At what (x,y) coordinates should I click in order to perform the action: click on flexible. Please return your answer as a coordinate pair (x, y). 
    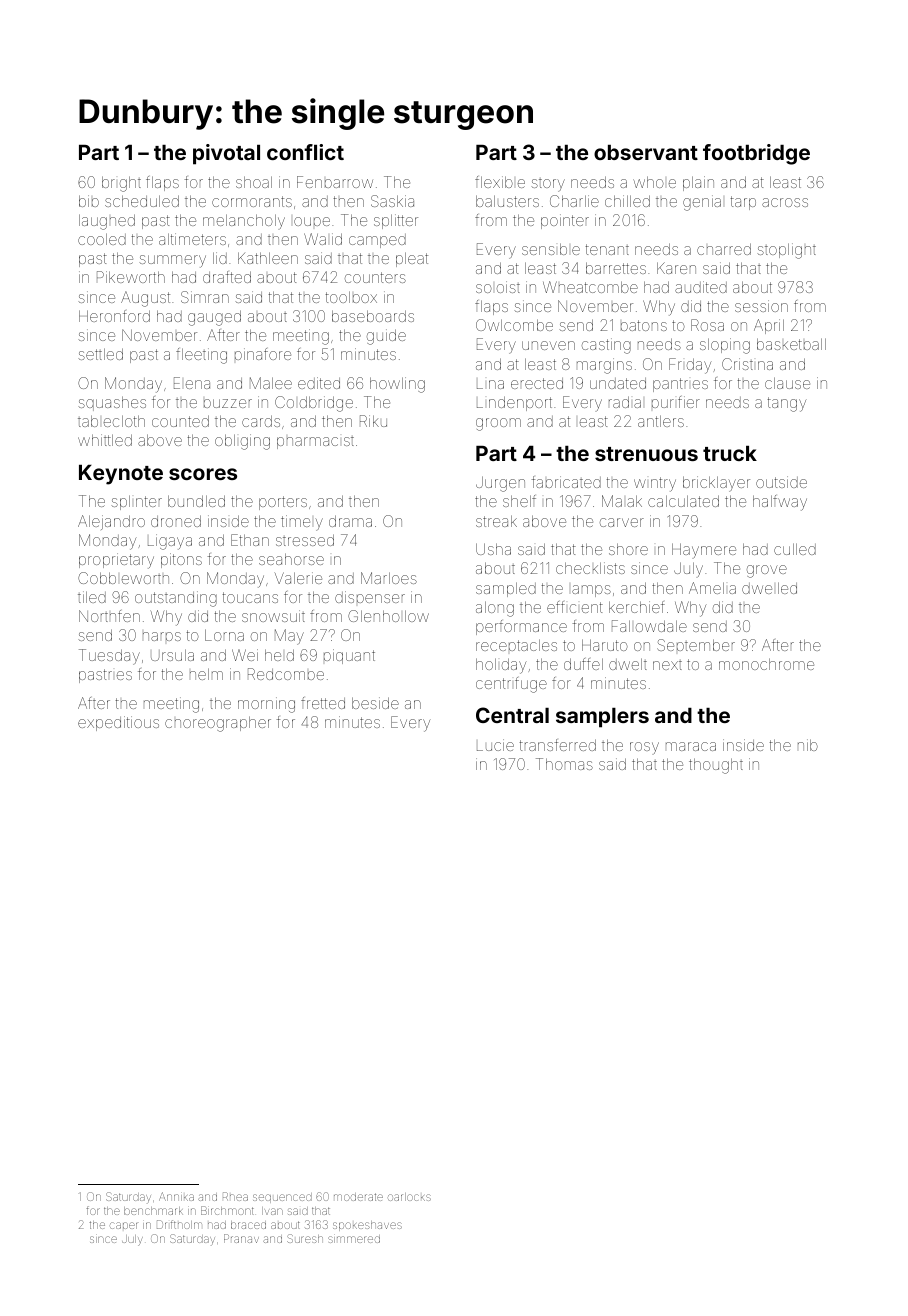
    Looking at the image, I should click on (500, 182).
